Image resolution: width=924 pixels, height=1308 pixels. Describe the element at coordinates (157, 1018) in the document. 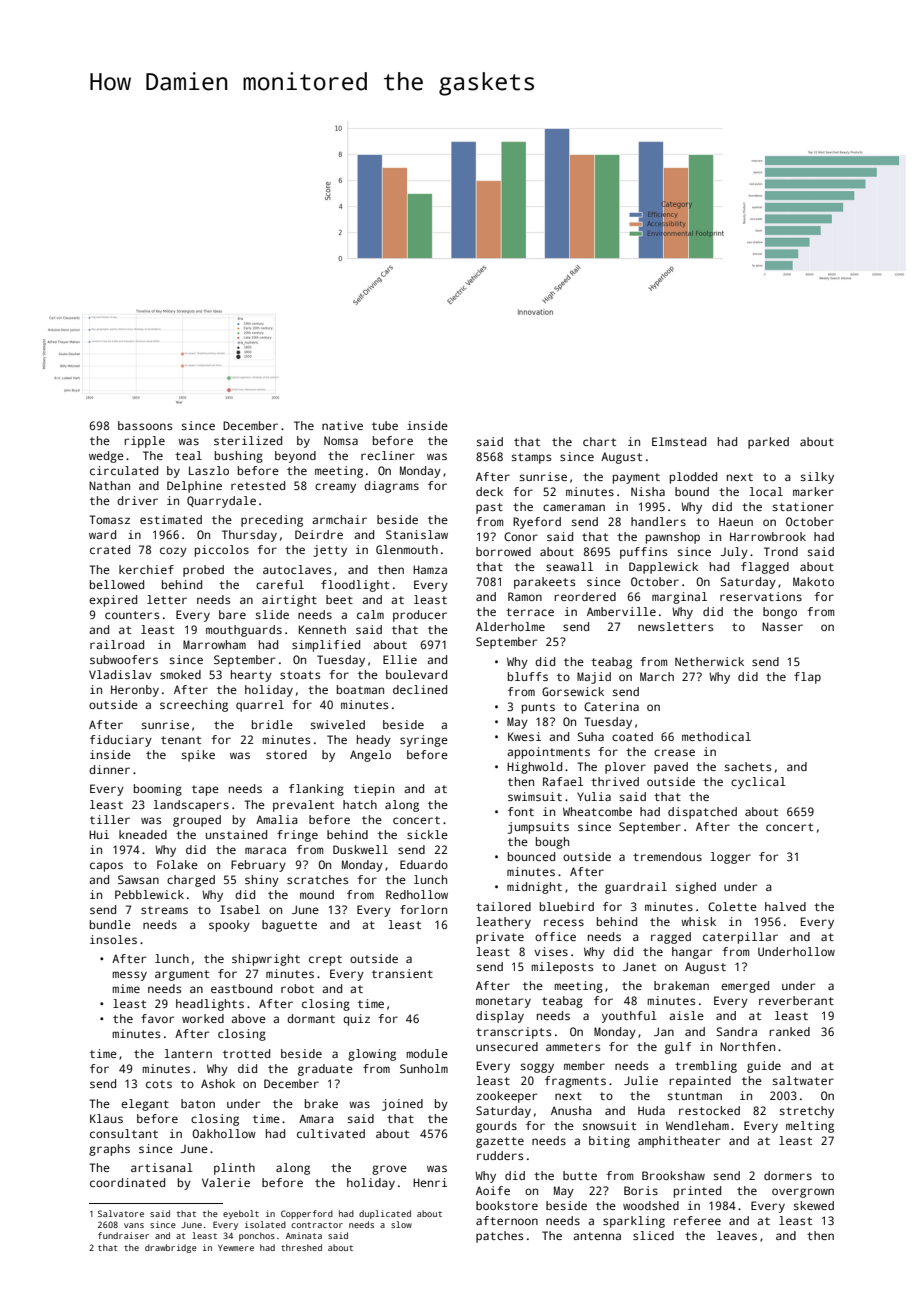

I see `favor` at that location.
